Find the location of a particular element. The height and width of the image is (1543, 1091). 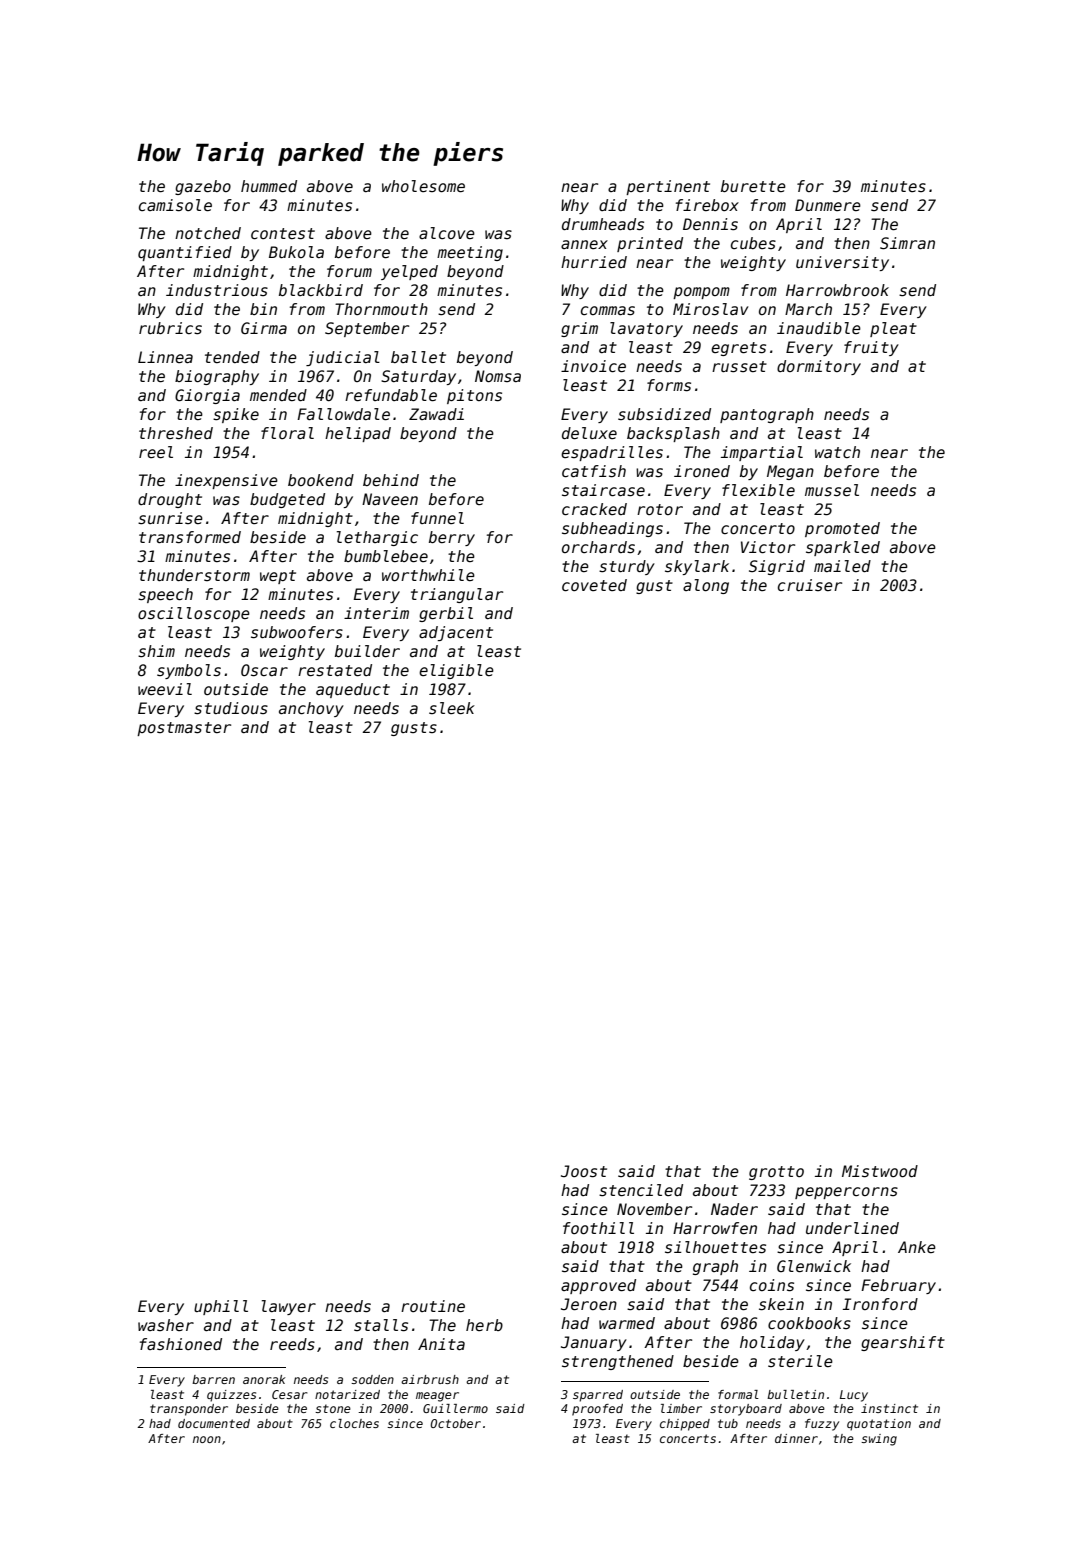

Joost is located at coordinates (584, 1171).
